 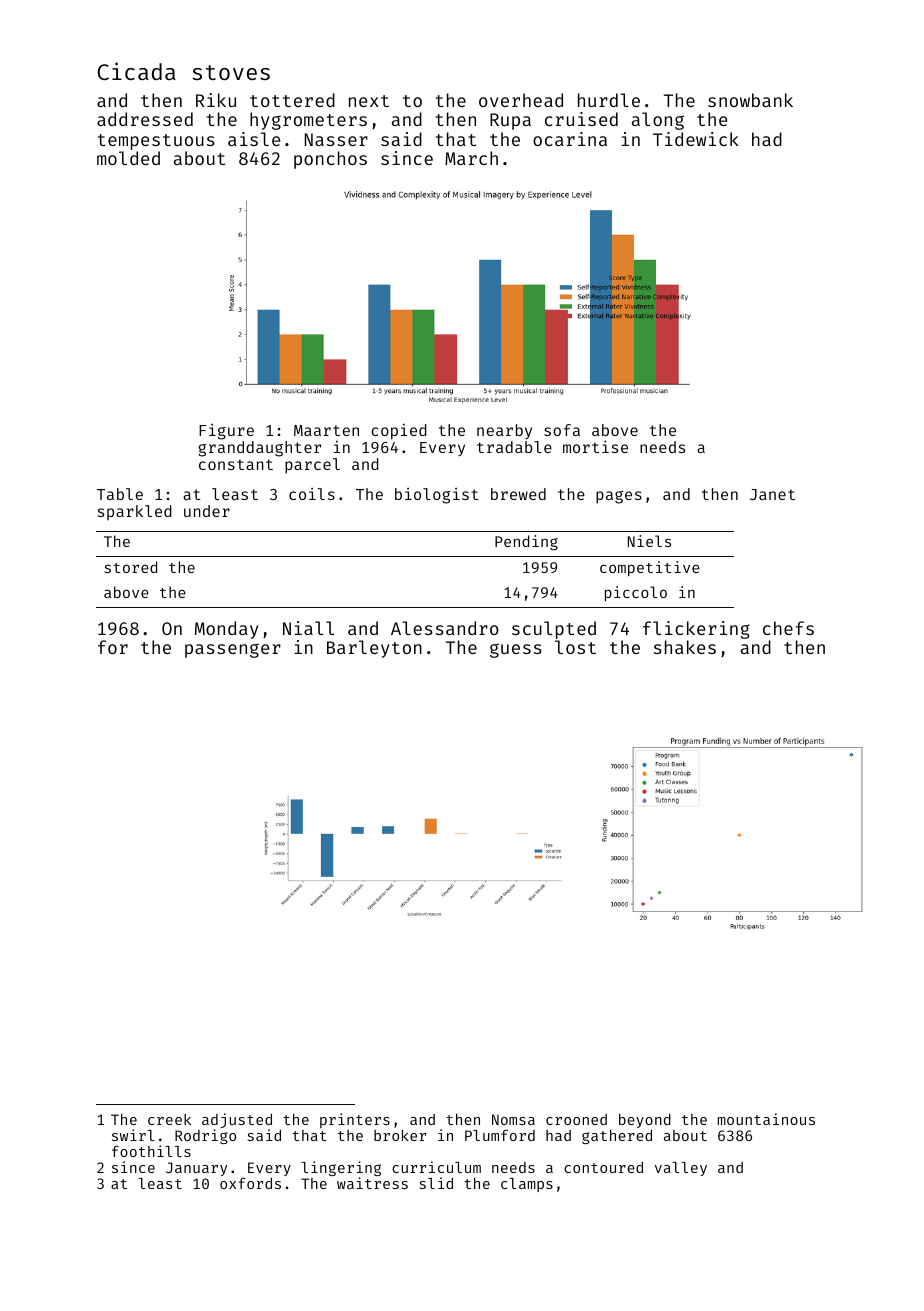 I want to click on Barleyton, so click(x=374, y=649).
